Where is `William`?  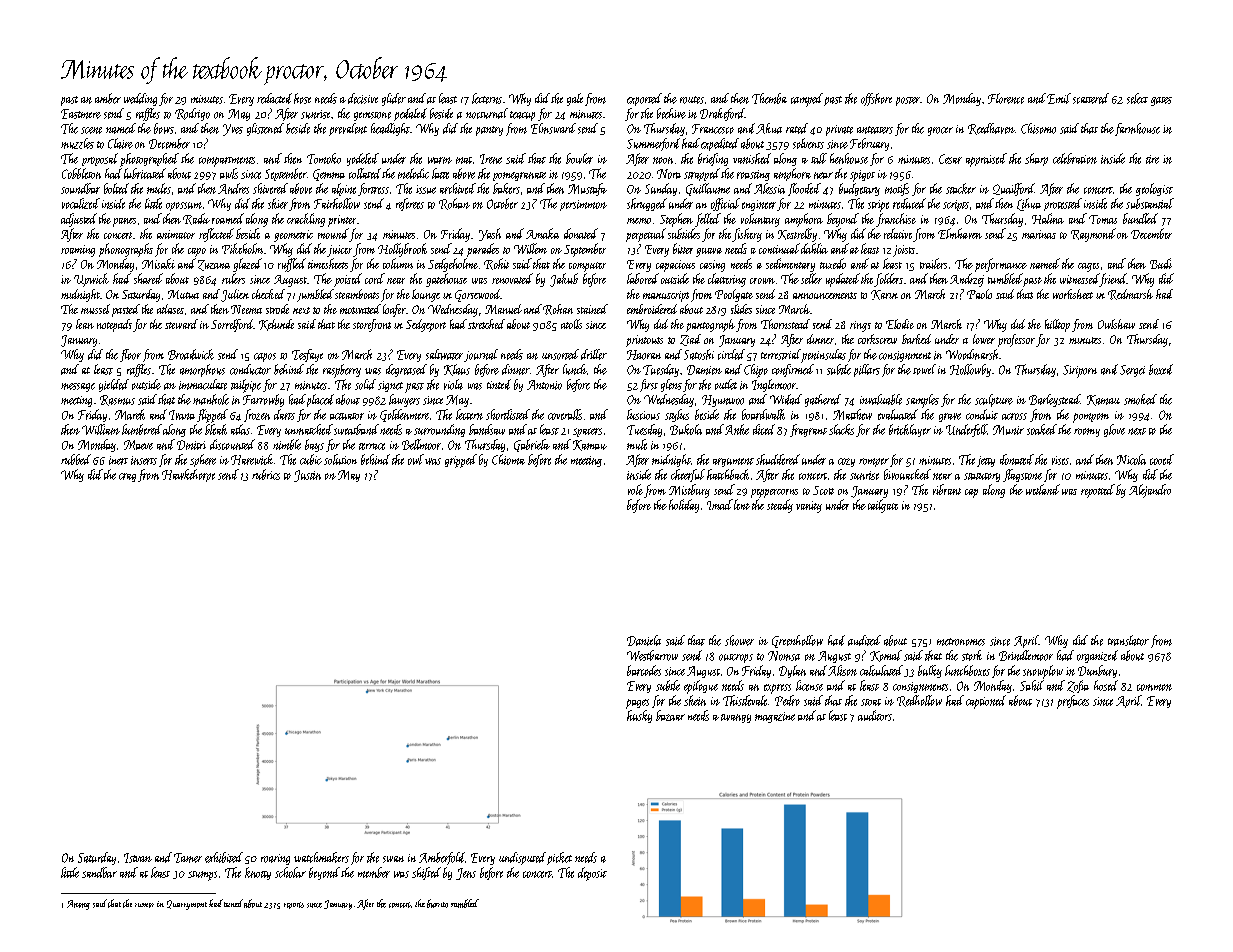
William is located at coordinates (101, 429).
